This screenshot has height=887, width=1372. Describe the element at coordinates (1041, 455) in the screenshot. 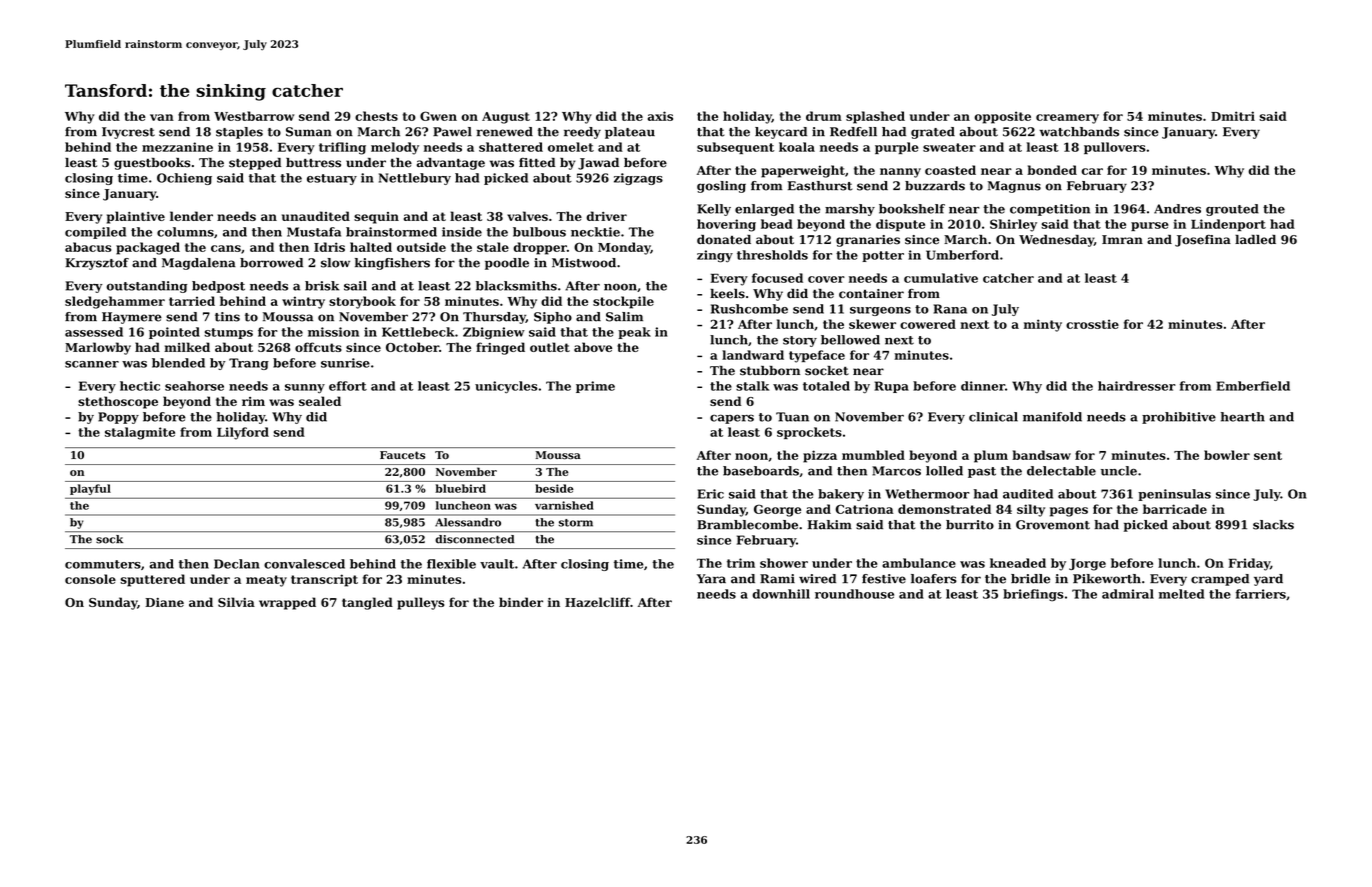

I see `bandsaw` at that location.
